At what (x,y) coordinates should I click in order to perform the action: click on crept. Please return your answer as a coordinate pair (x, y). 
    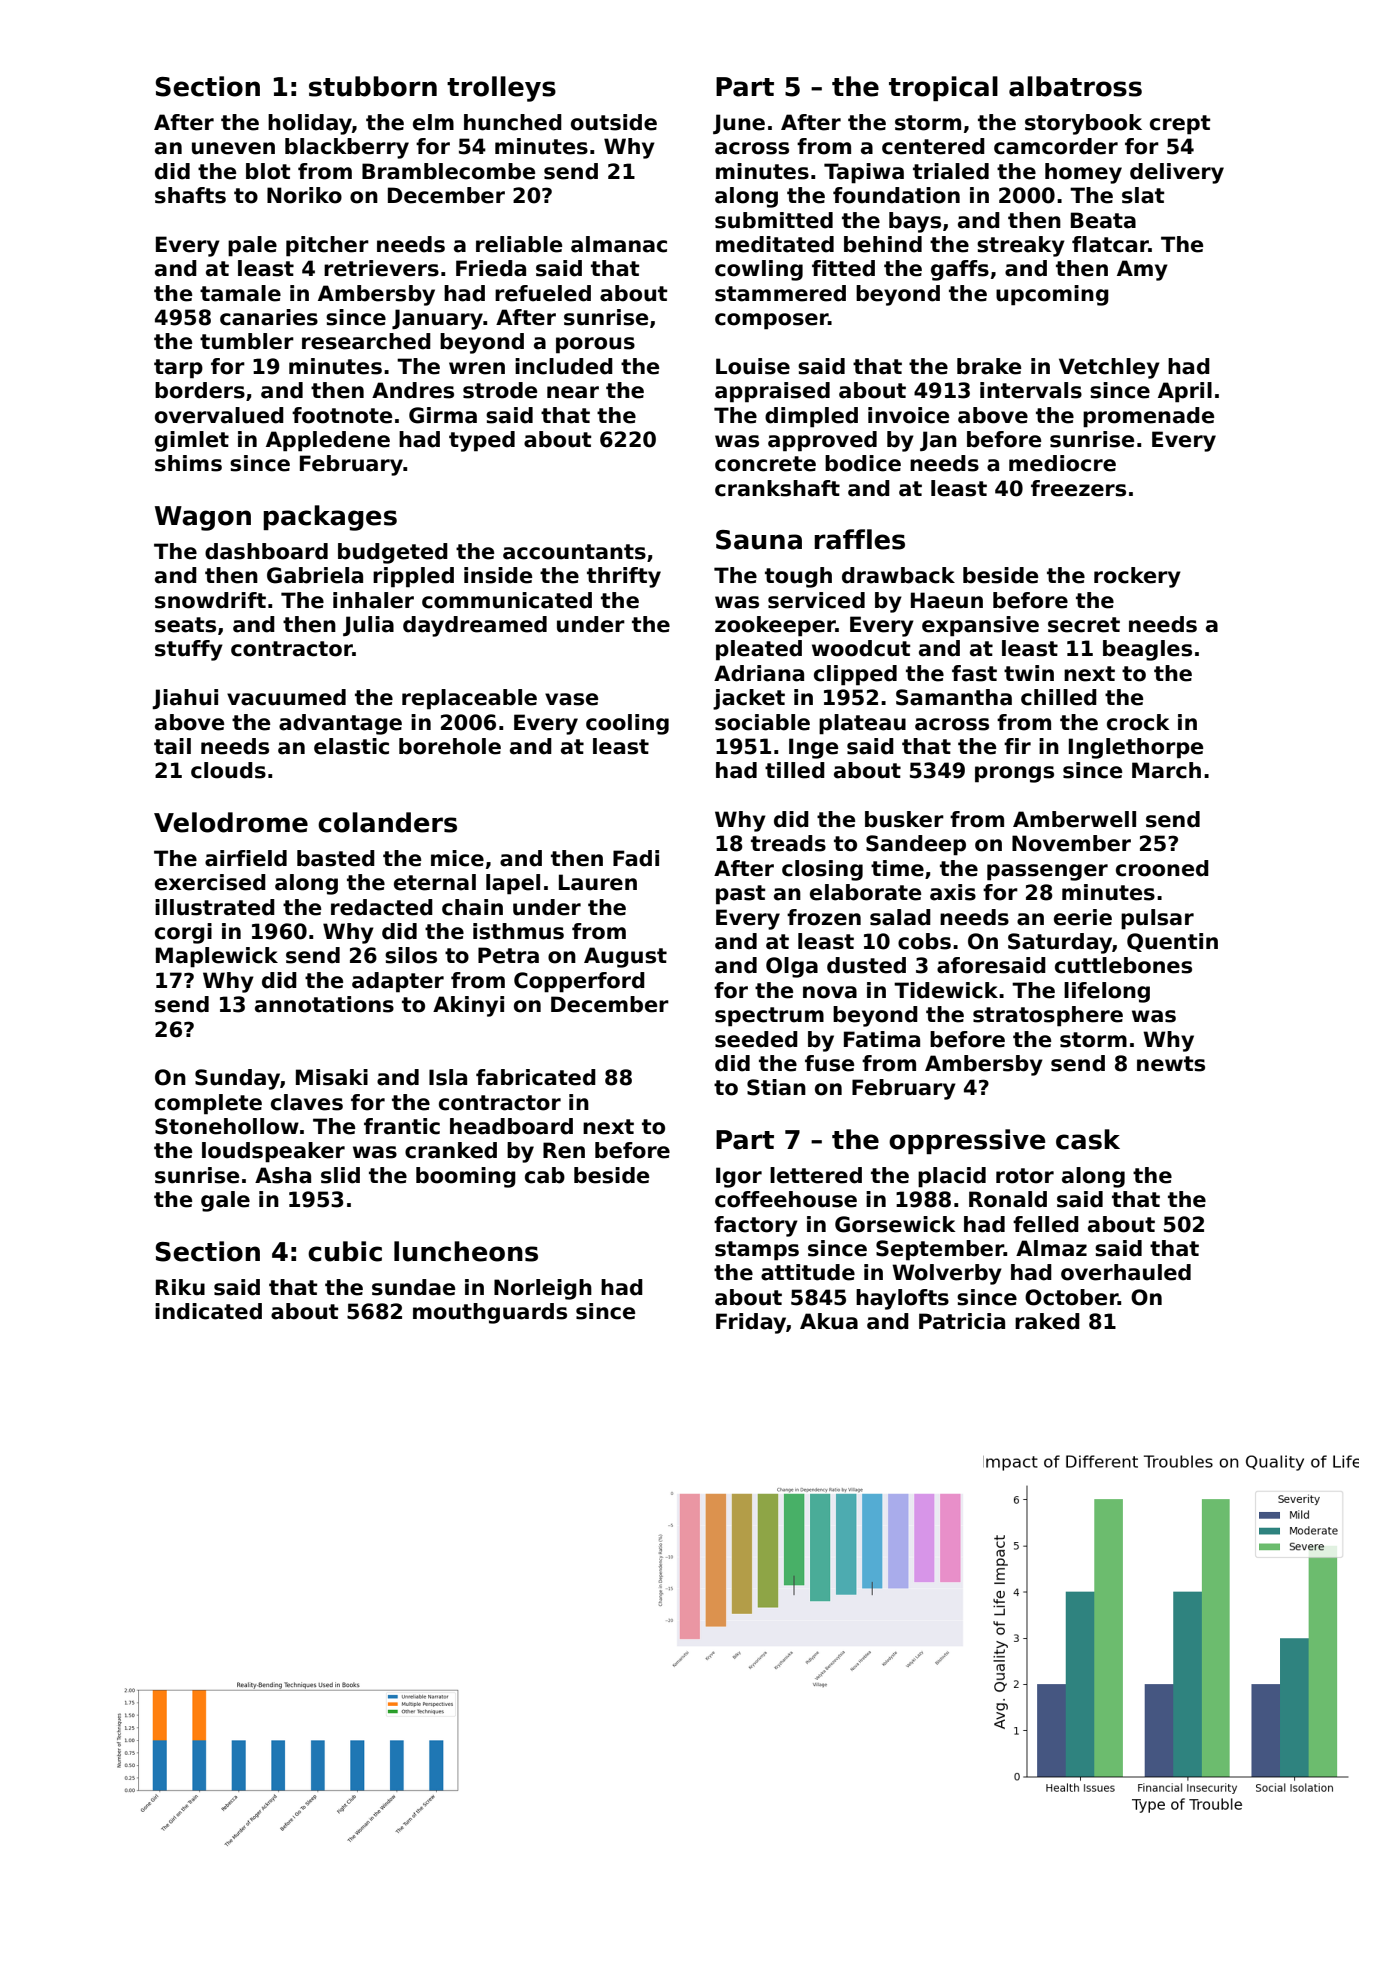
    Looking at the image, I should click on (1180, 125).
